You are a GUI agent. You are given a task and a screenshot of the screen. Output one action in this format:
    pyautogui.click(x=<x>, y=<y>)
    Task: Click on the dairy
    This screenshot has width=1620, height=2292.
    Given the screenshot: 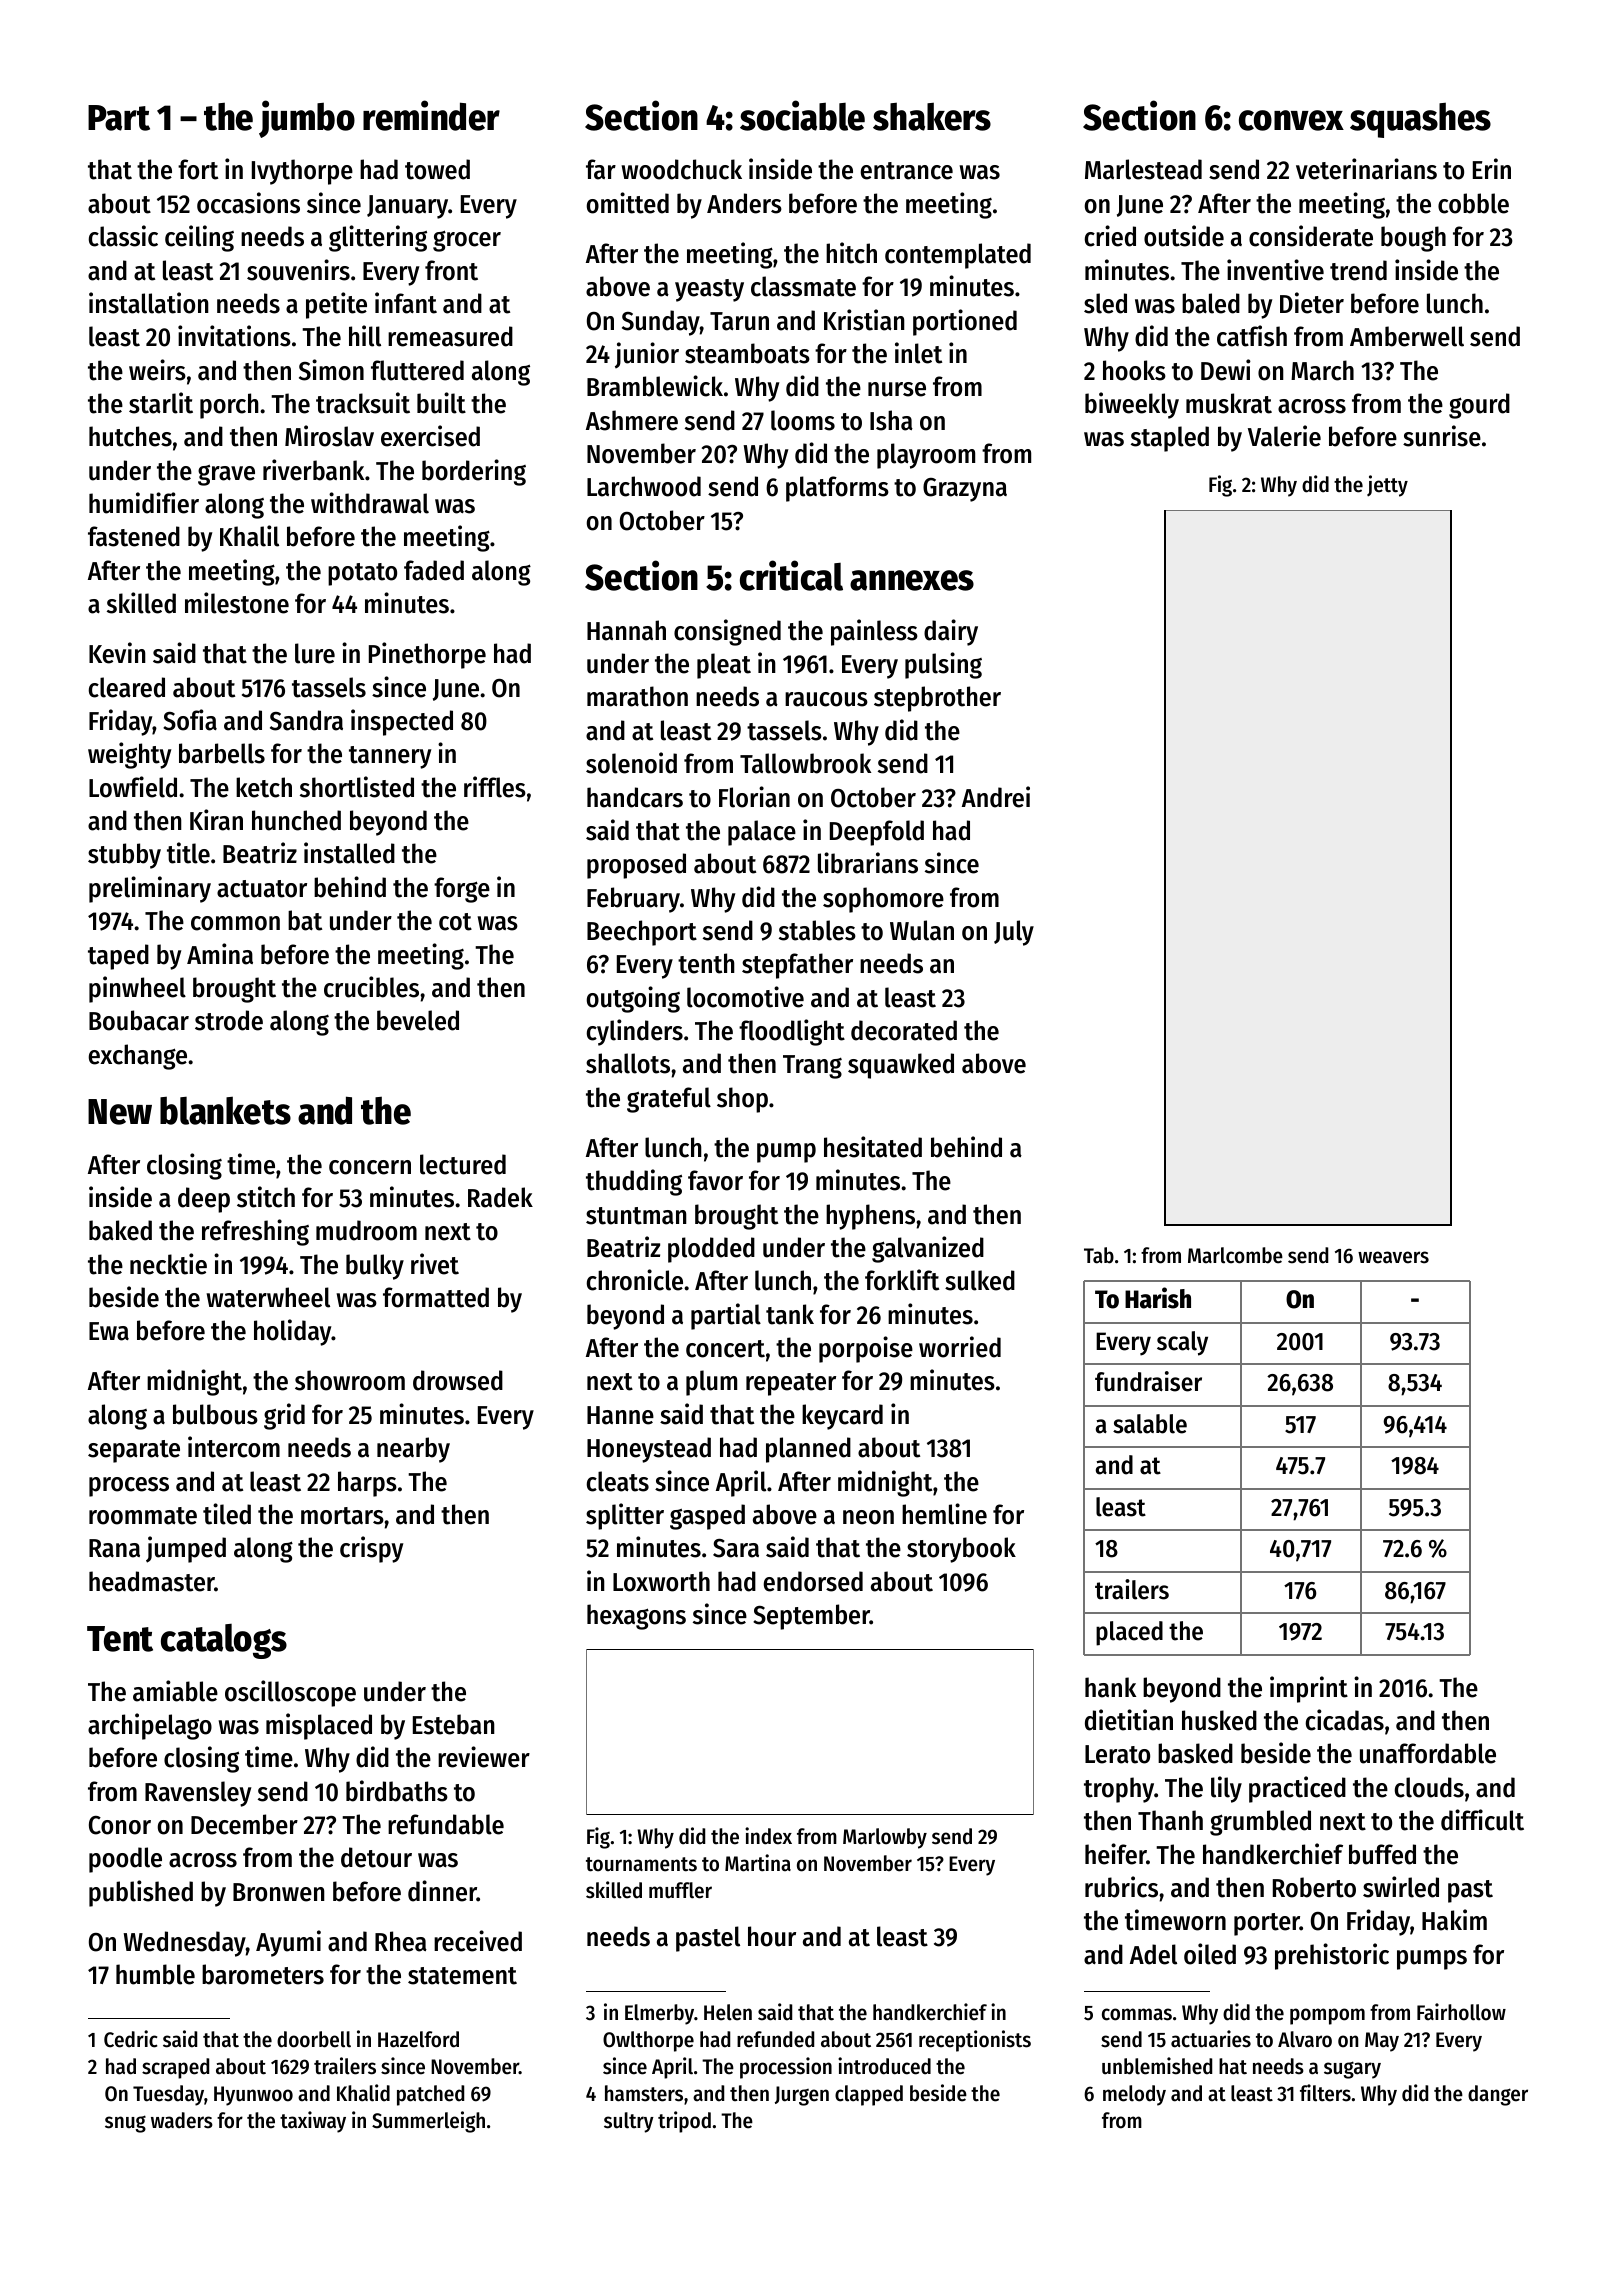 What is the action you would take?
    pyautogui.click(x=951, y=632)
